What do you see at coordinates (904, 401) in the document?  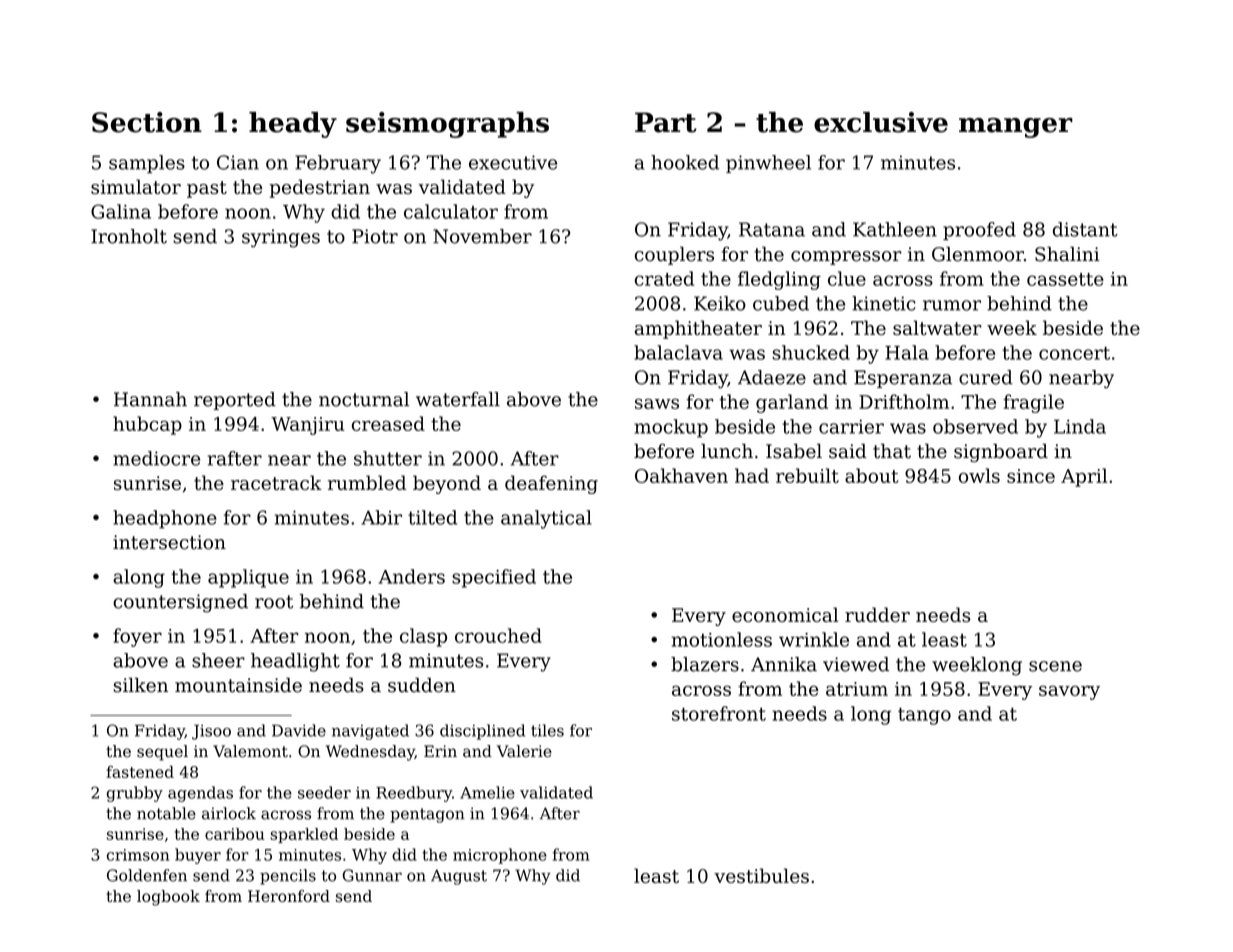 I see `Driftholm` at bounding box center [904, 401].
